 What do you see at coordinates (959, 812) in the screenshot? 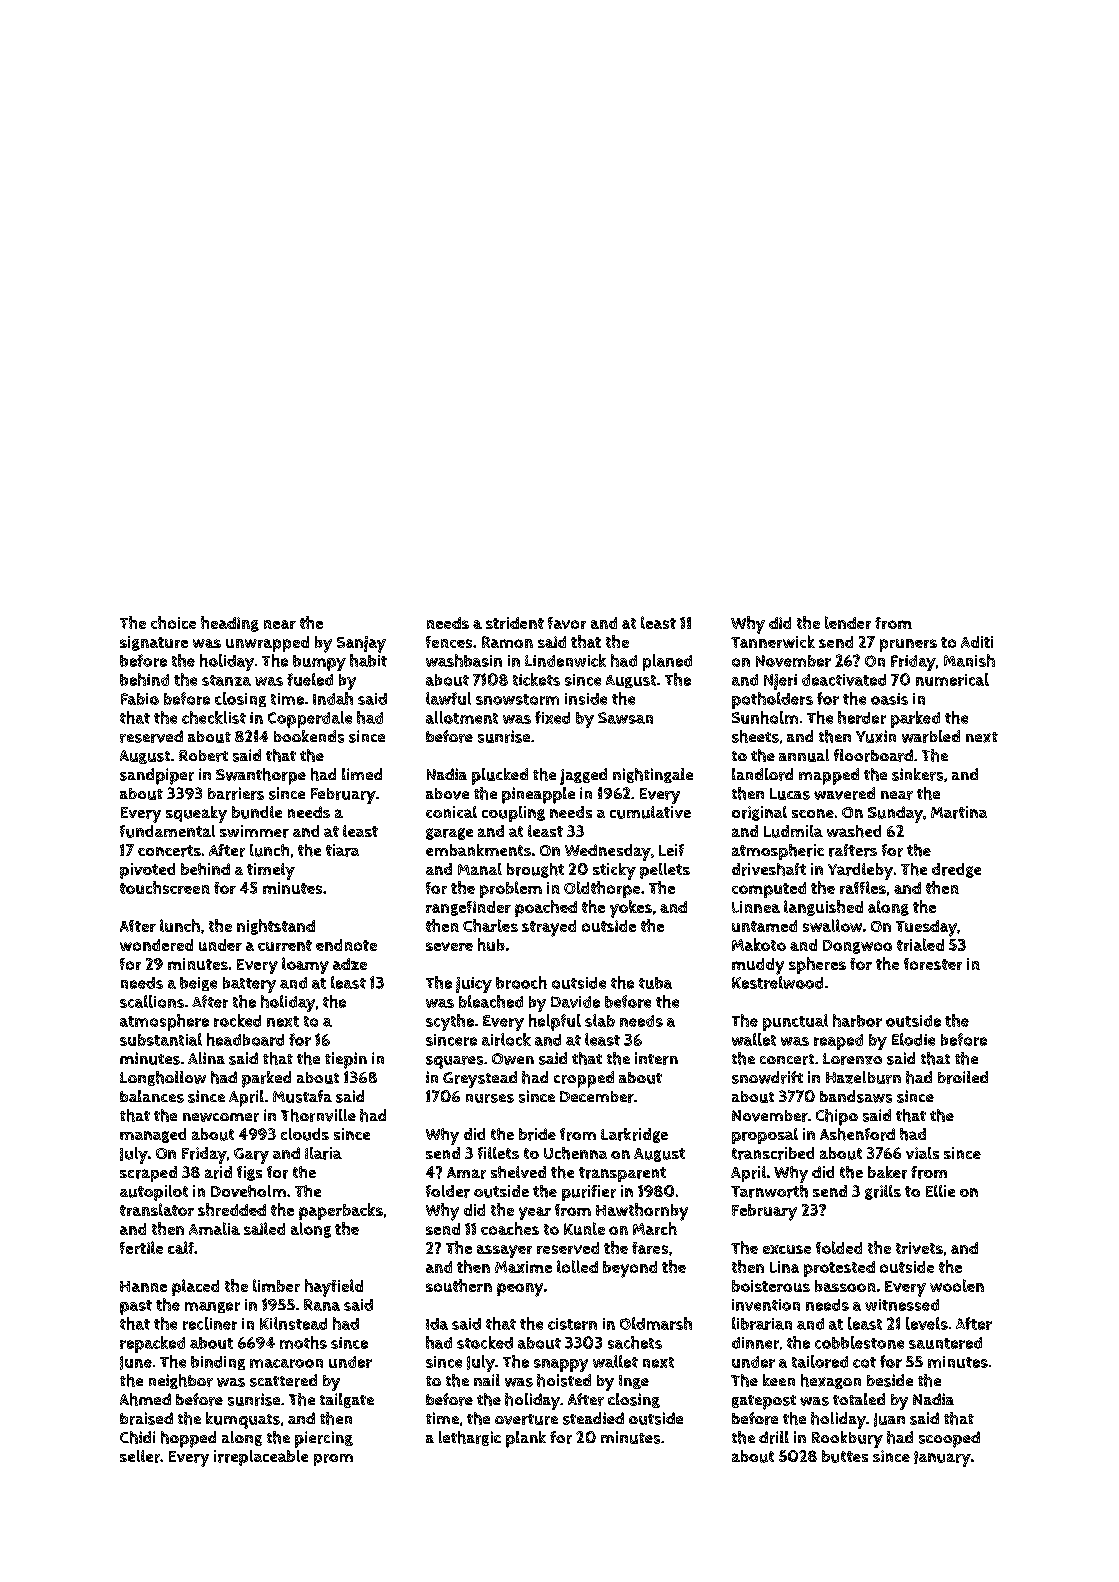
I see `Martina` at bounding box center [959, 812].
